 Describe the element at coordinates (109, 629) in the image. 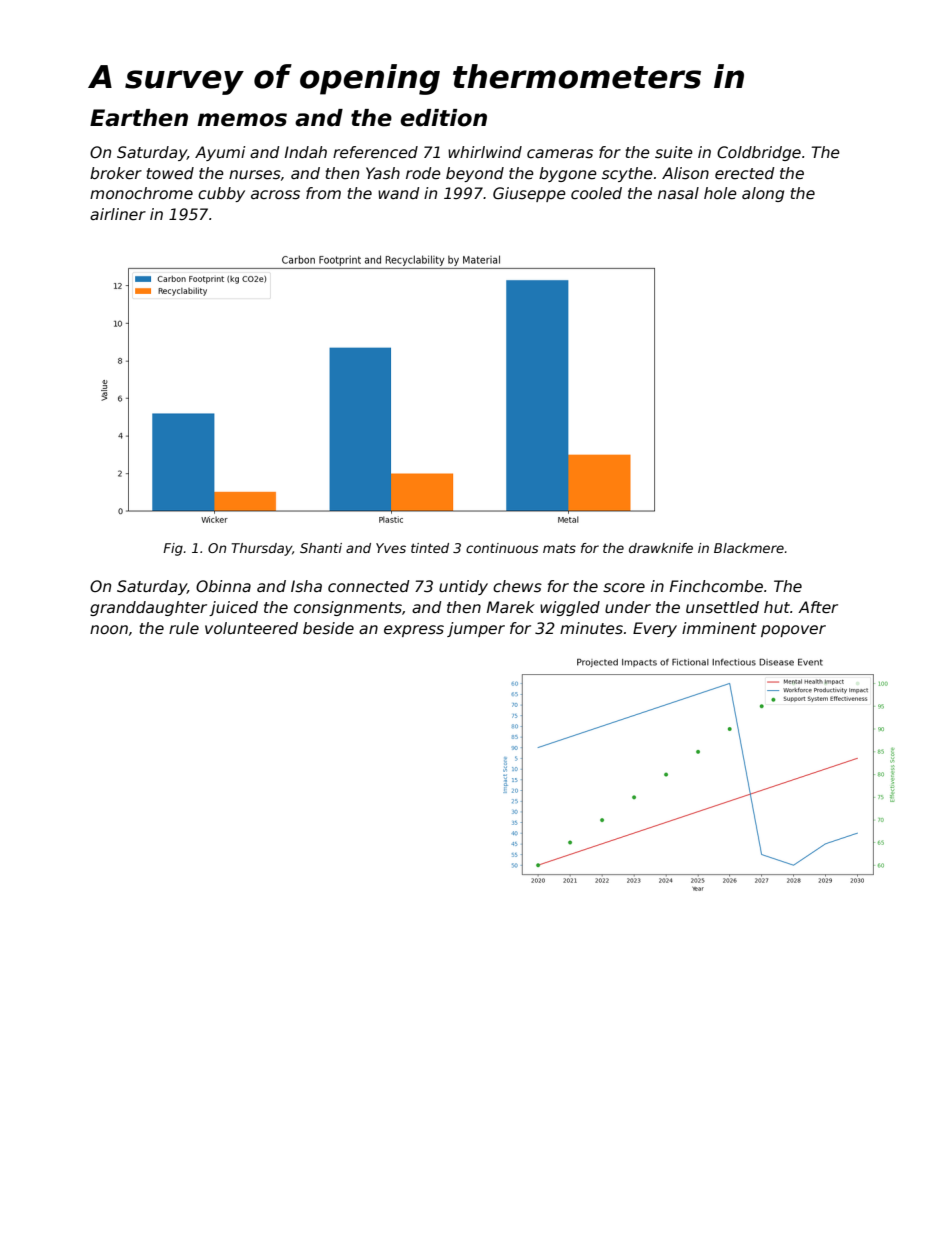

I see `noon` at that location.
